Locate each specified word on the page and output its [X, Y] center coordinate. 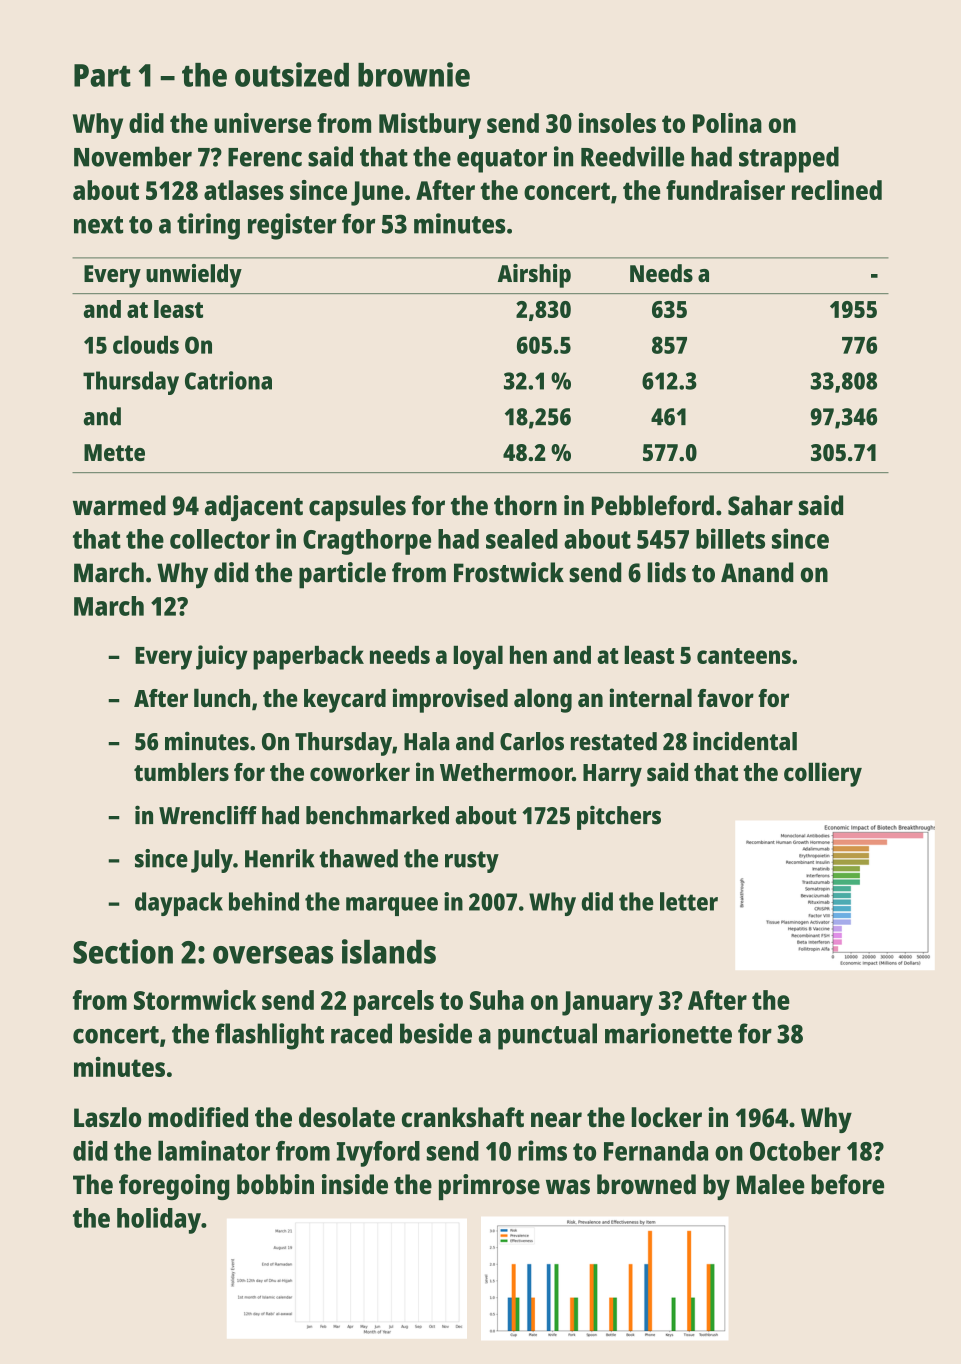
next [98, 225]
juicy [222, 657]
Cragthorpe [367, 542]
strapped [789, 159]
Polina [727, 123]
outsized [292, 74]
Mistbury [430, 126]
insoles [617, 123]
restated [614, 741]
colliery [823, 774]
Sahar [760, 505]
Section [123, 951]
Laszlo [107, 1117]
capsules [357, 508]
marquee [392, 906]
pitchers [619, 817]
